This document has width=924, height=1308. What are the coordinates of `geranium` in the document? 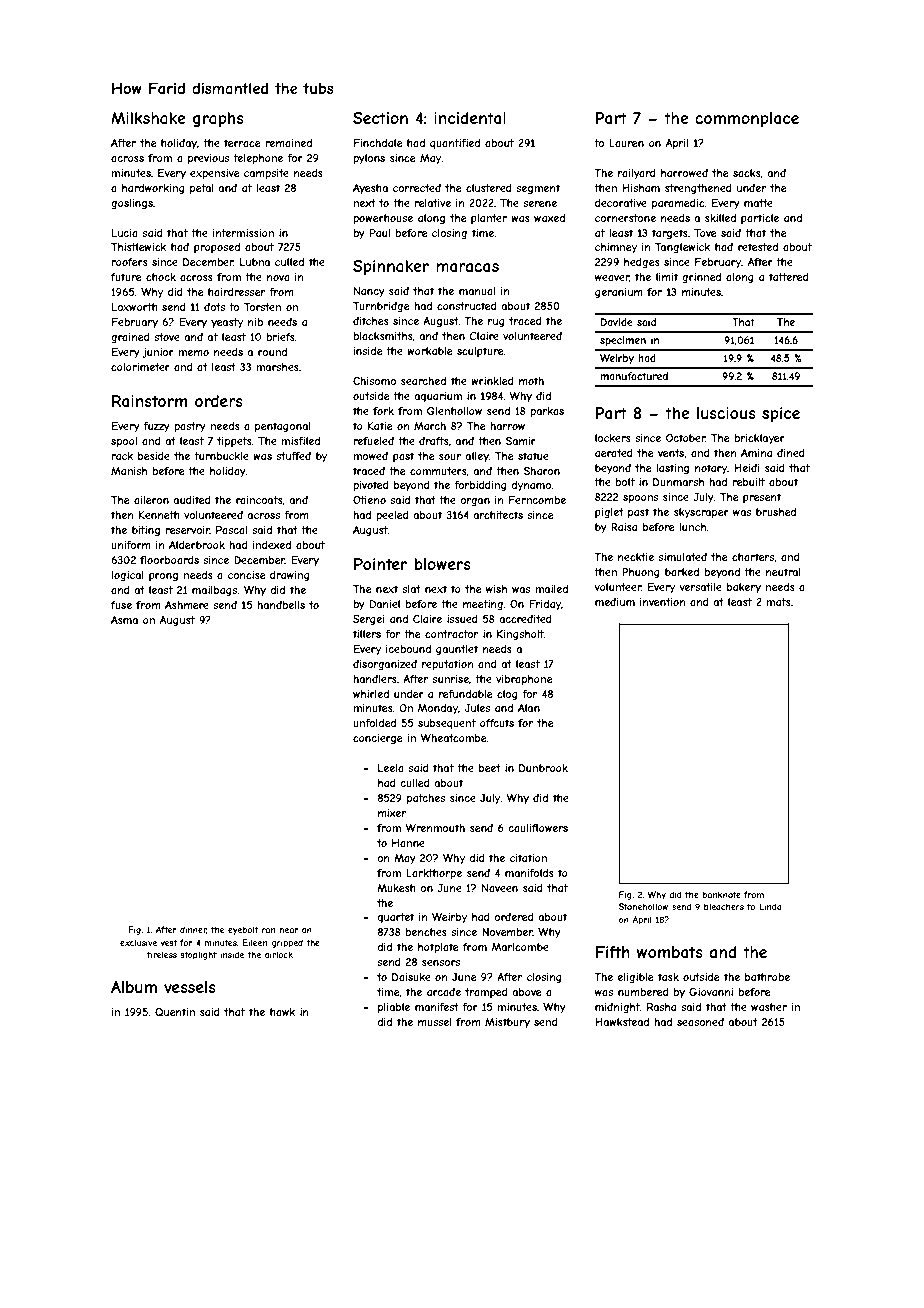 It's located at (619, 293).
